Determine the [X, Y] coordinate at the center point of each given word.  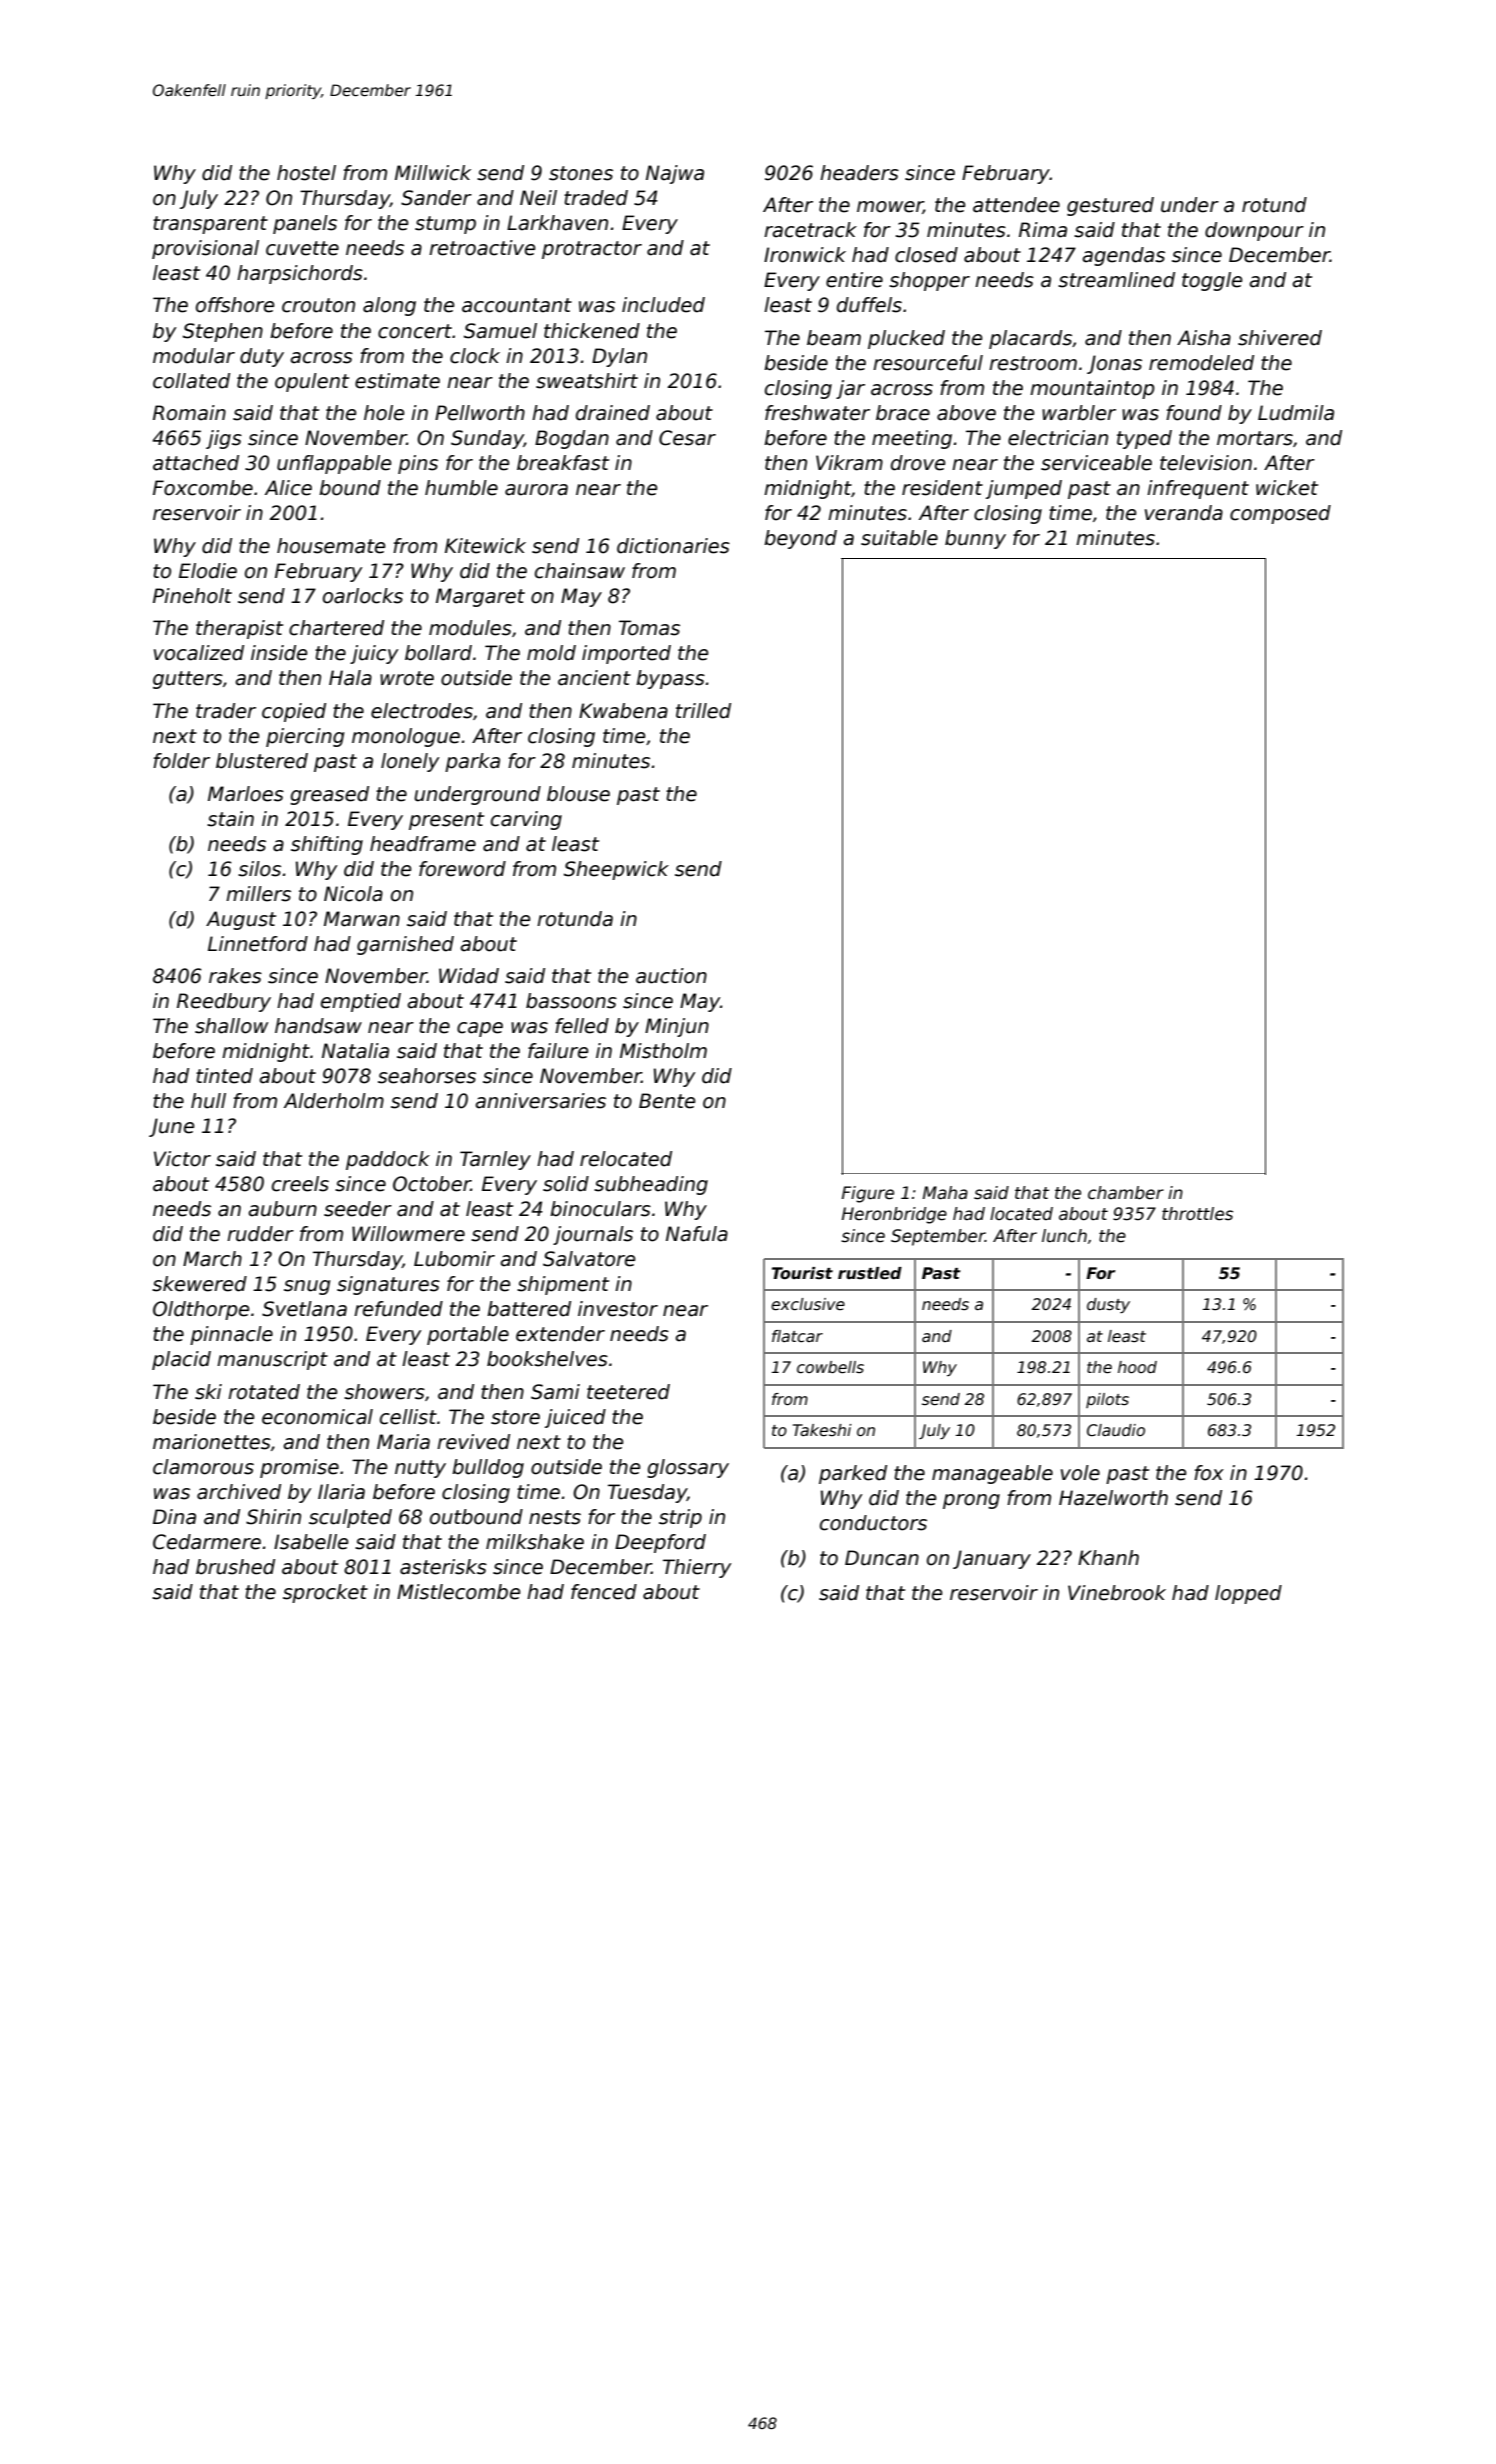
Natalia [355, 1051]
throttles [1197, 1214]
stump [445, 225]
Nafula [697, 1234]
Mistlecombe [458, 1592]
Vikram [849, 463]
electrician [1058, 438]
